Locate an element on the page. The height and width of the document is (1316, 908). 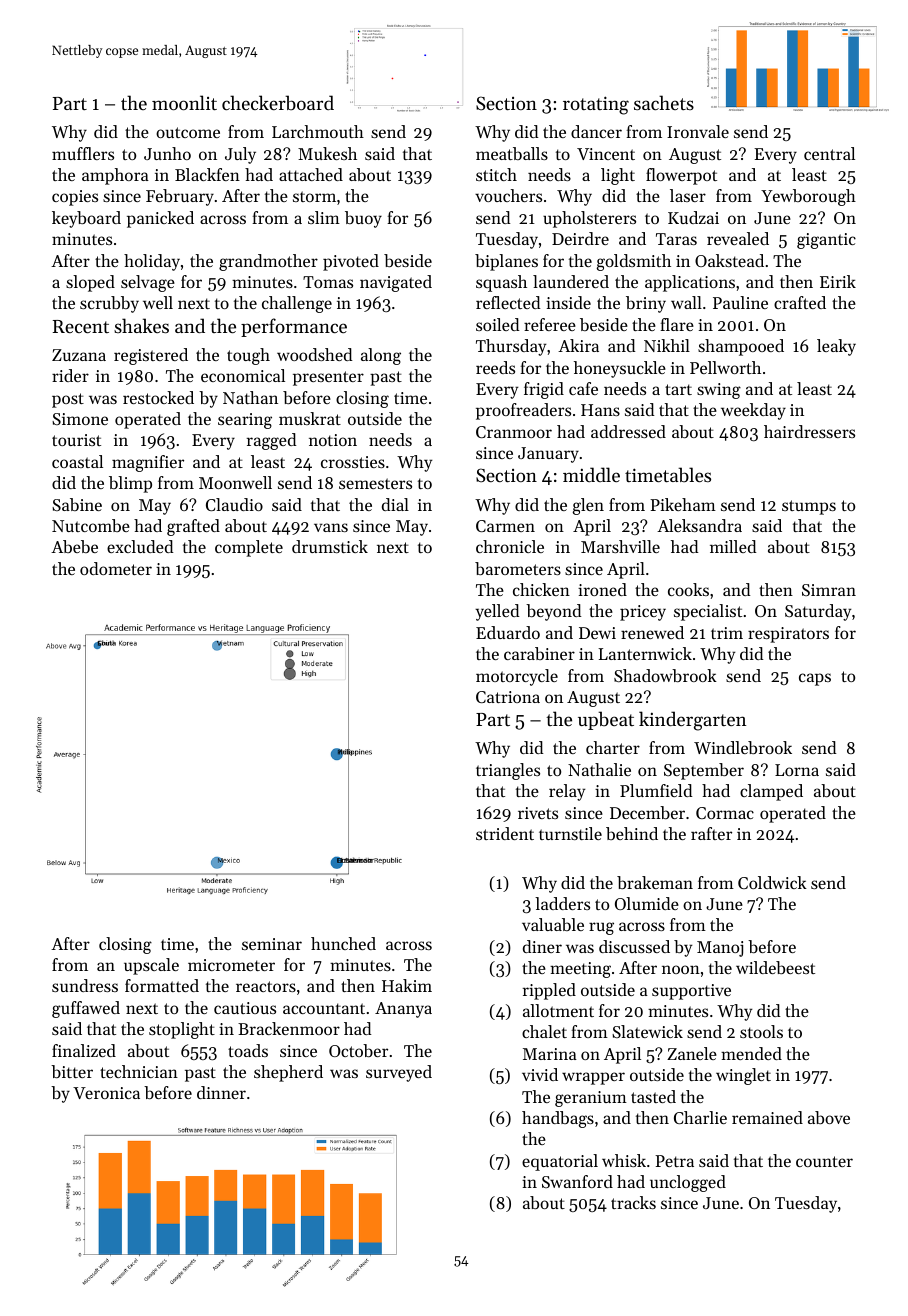
tracks is located at coordinates (633, 1202).
